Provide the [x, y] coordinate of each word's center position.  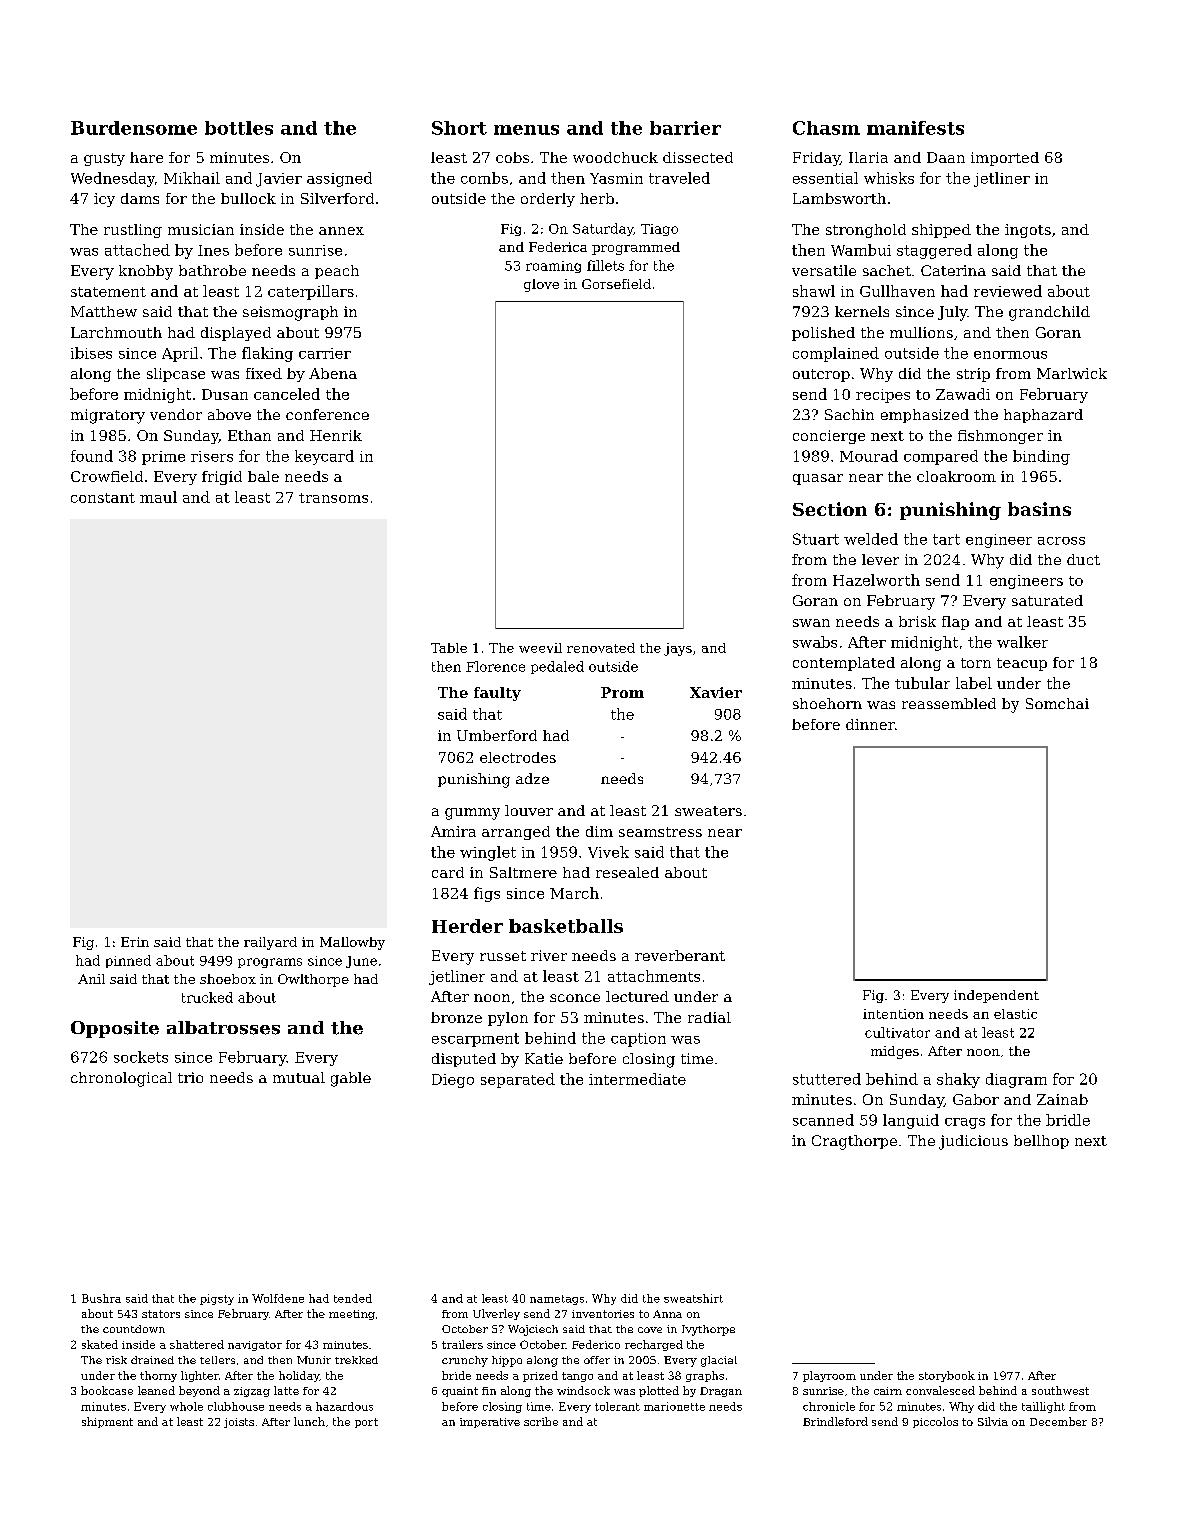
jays [678, 649]
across [1061, 541]
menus [526, 130]
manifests [915, 128]
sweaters [708, 811]
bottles [239, 128]
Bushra [101, 1298]
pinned [128, 961]
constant [103, 498]
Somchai [1057, 703]
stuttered [827, 1079]
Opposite [115, 1029]
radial [709, 1017]
